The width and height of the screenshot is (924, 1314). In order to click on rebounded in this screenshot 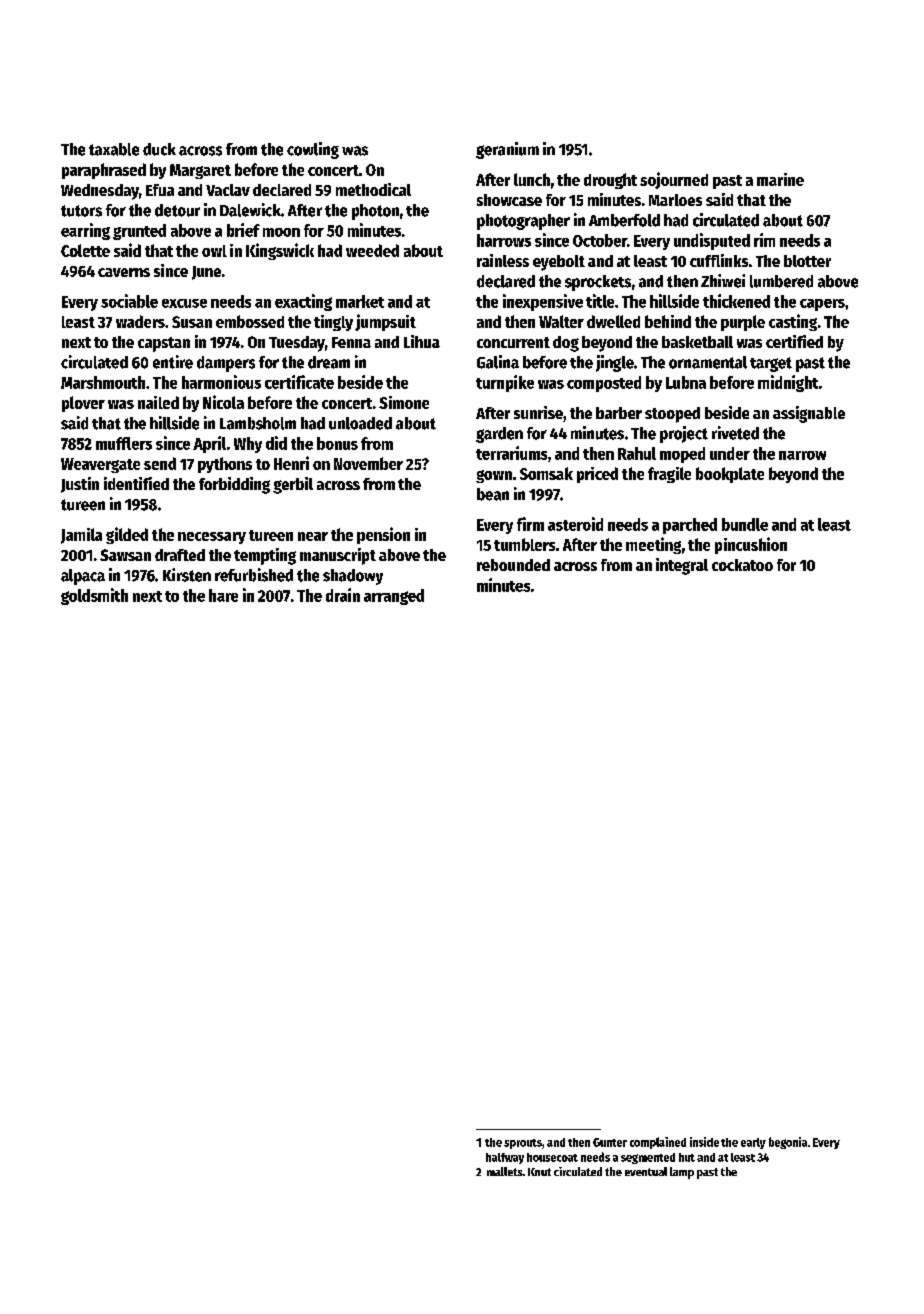, I will do `click(513, 565)`.
